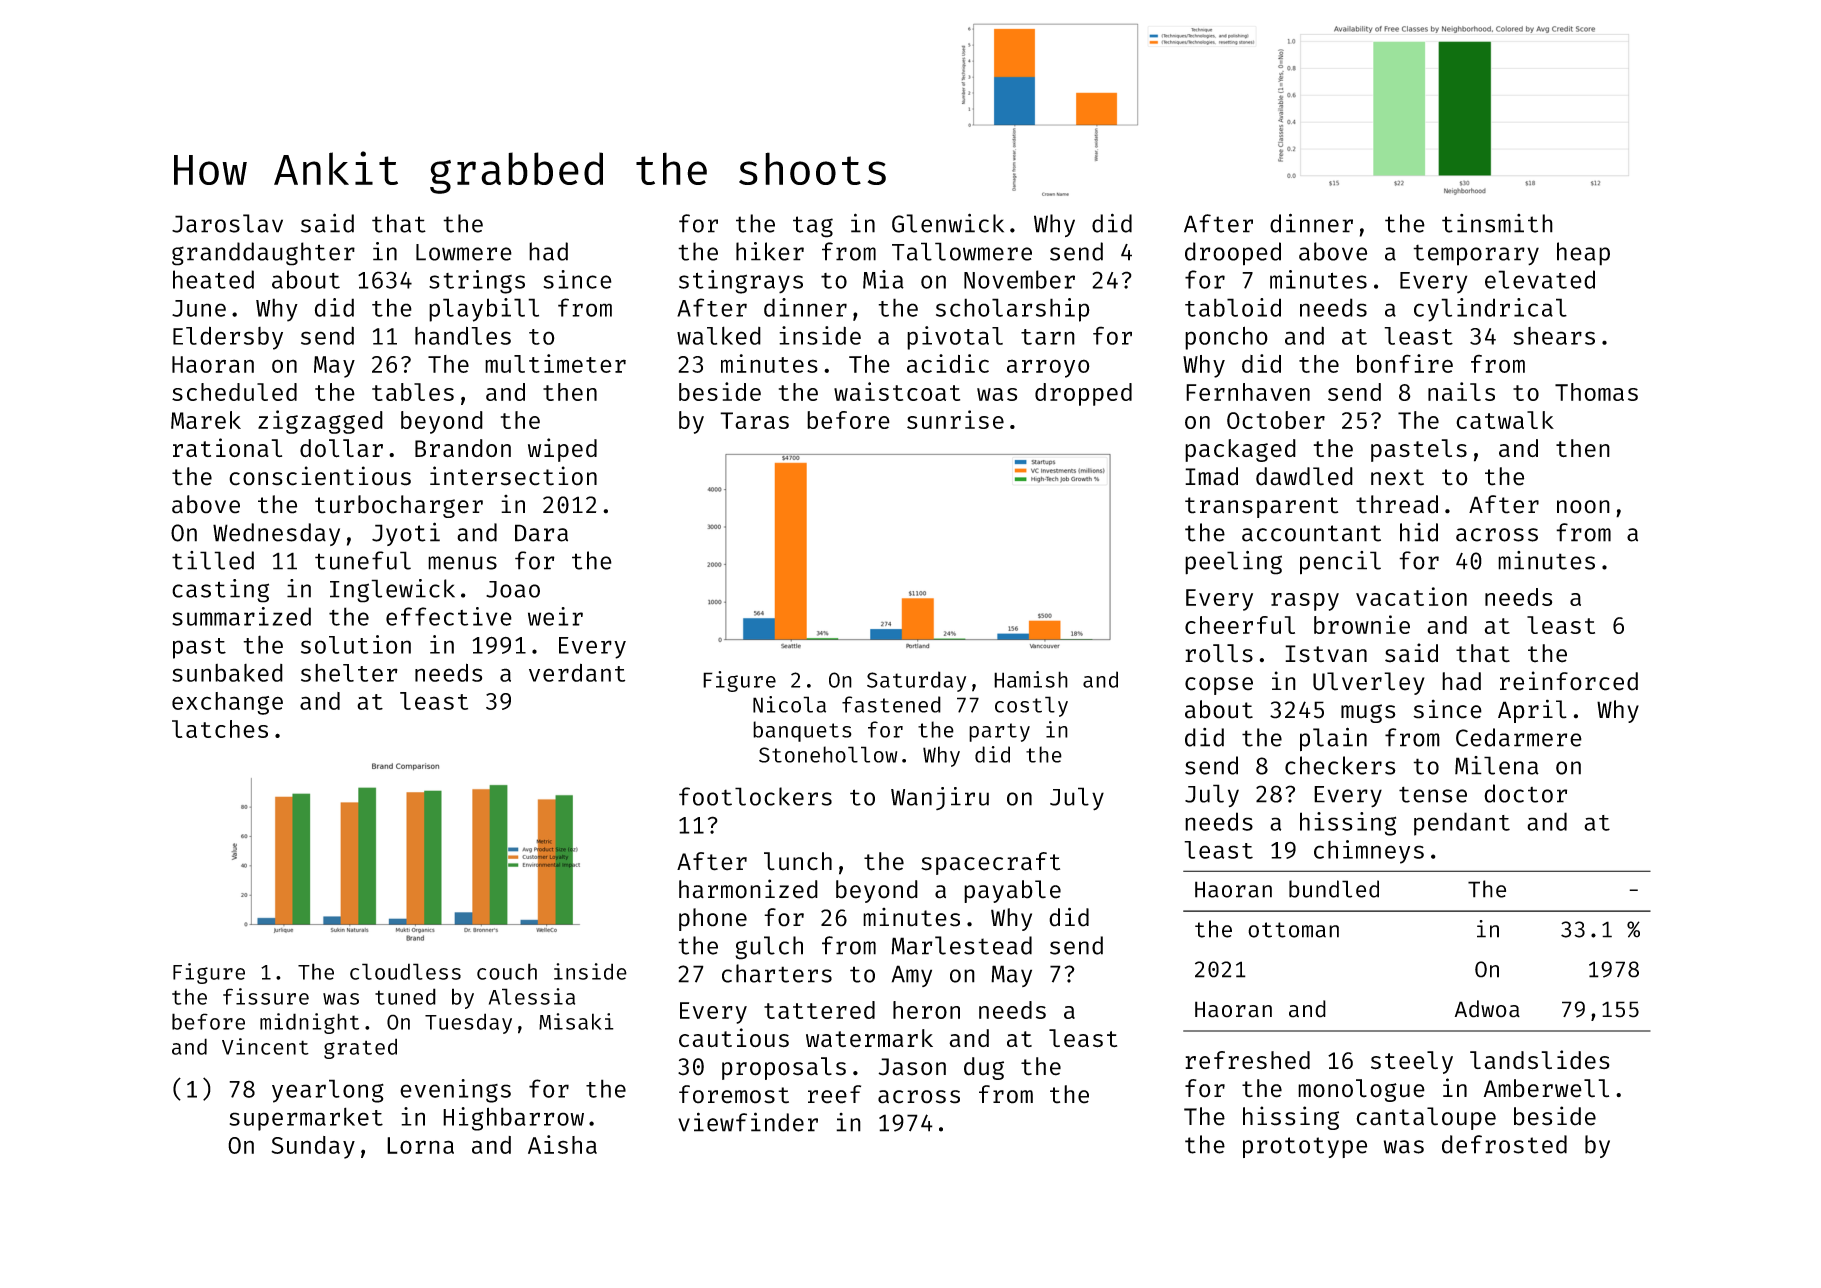 The width and height of the image is (1821, 1288). What do you see at coordinates (1233, 254) in the image?
I see `drooped` at bounding box center [1233, 254].
